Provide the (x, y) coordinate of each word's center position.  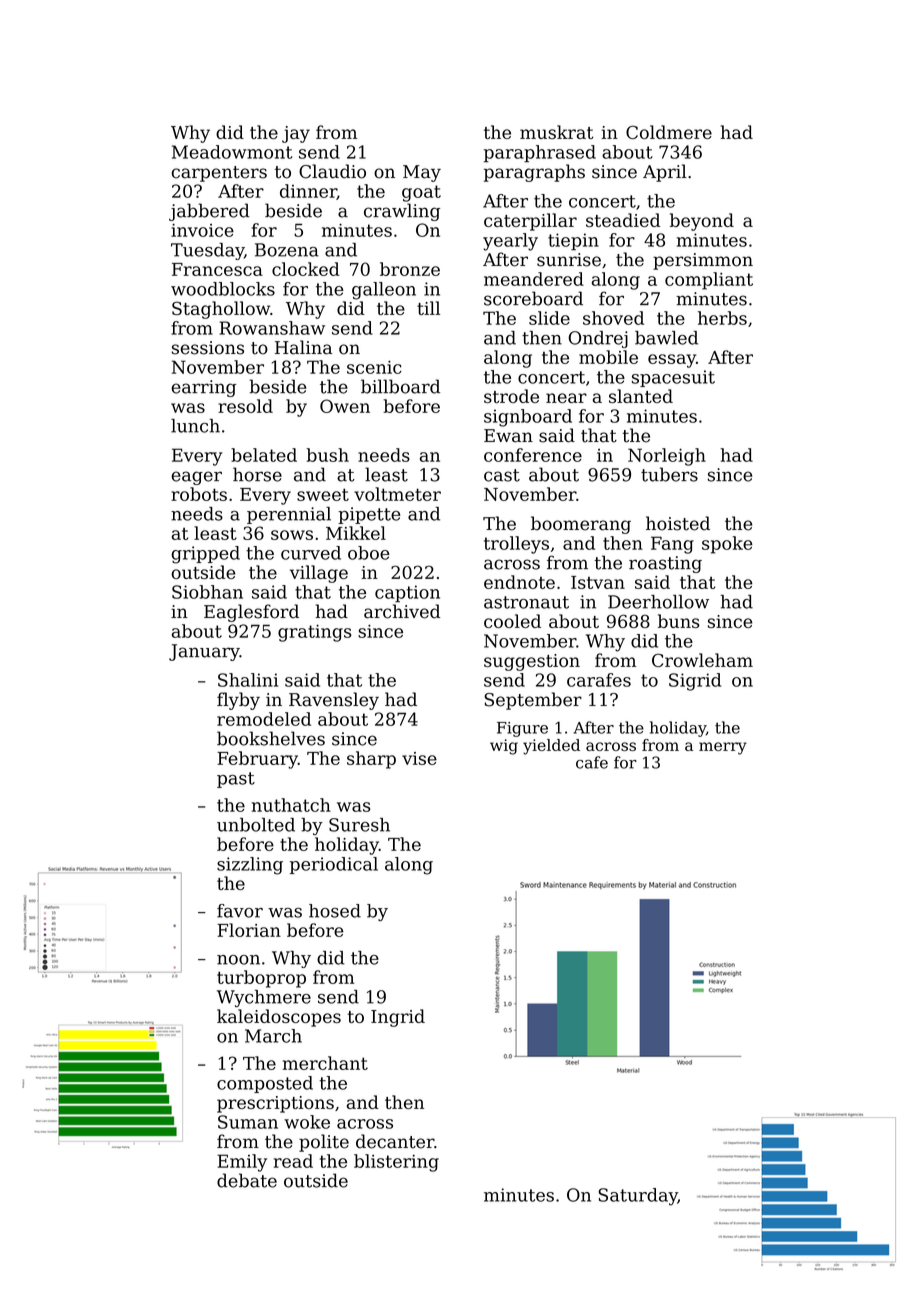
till (428, 308)
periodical (334, 865)
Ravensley (334, 701)
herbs (722, 318)
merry (723, 748)
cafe (592, 762)
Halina (303, 347)
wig (504, 747)
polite (324, 1143)
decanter (395, 1141)
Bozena (287, 250)
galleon (384, 291)
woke (307, 1122)
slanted (641, 396)
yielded (551, 747)
